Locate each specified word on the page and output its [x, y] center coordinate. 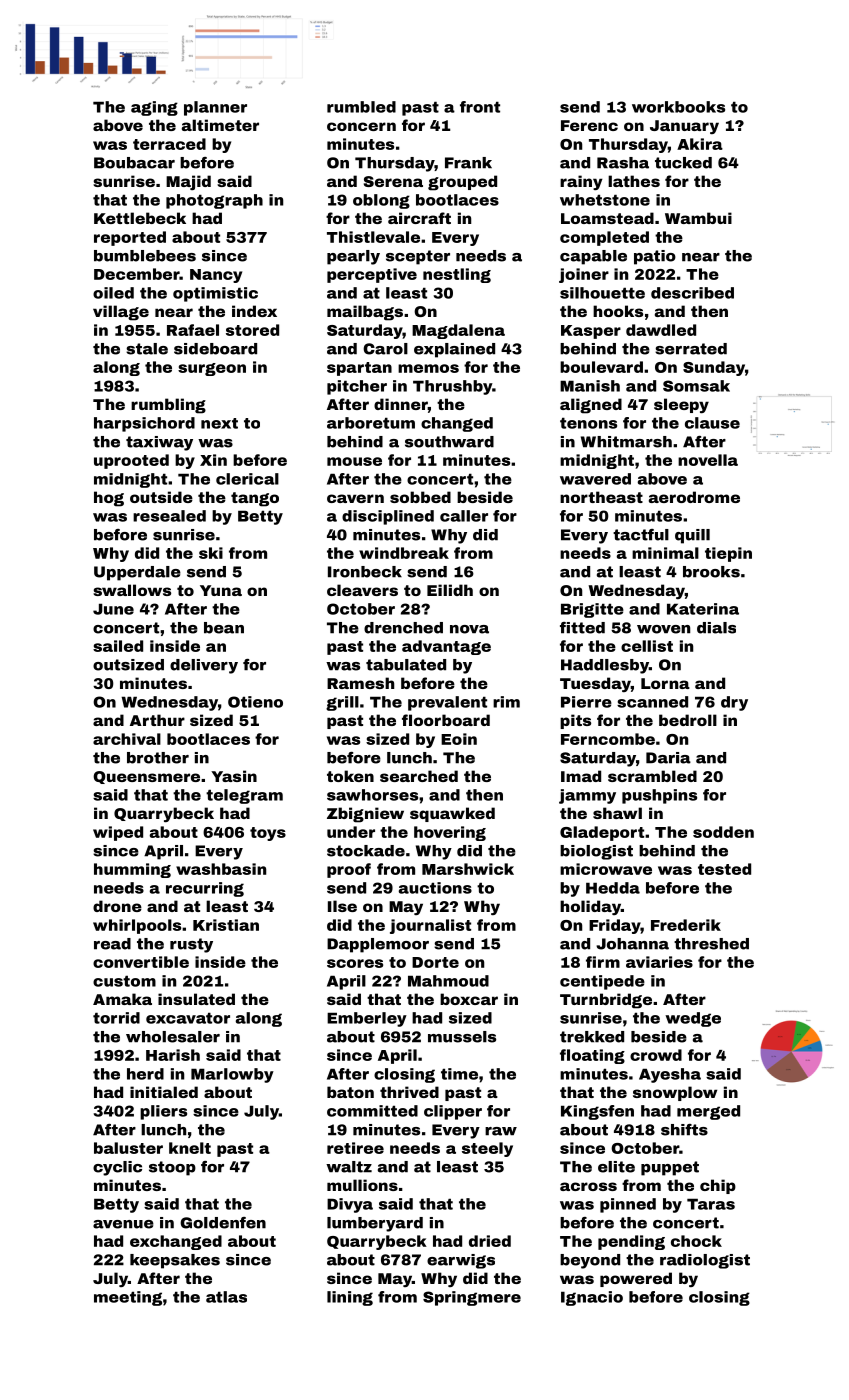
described [692, 293]
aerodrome [694, 497]
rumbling [168, 406]
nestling [457, 275]
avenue [123, 1224]
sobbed [420, 497]
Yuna [221, 590]
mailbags [365, 313]
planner [215, 108]
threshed [711, 944]
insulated [196, 999]
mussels [462, 1037]
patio [655, 257]
